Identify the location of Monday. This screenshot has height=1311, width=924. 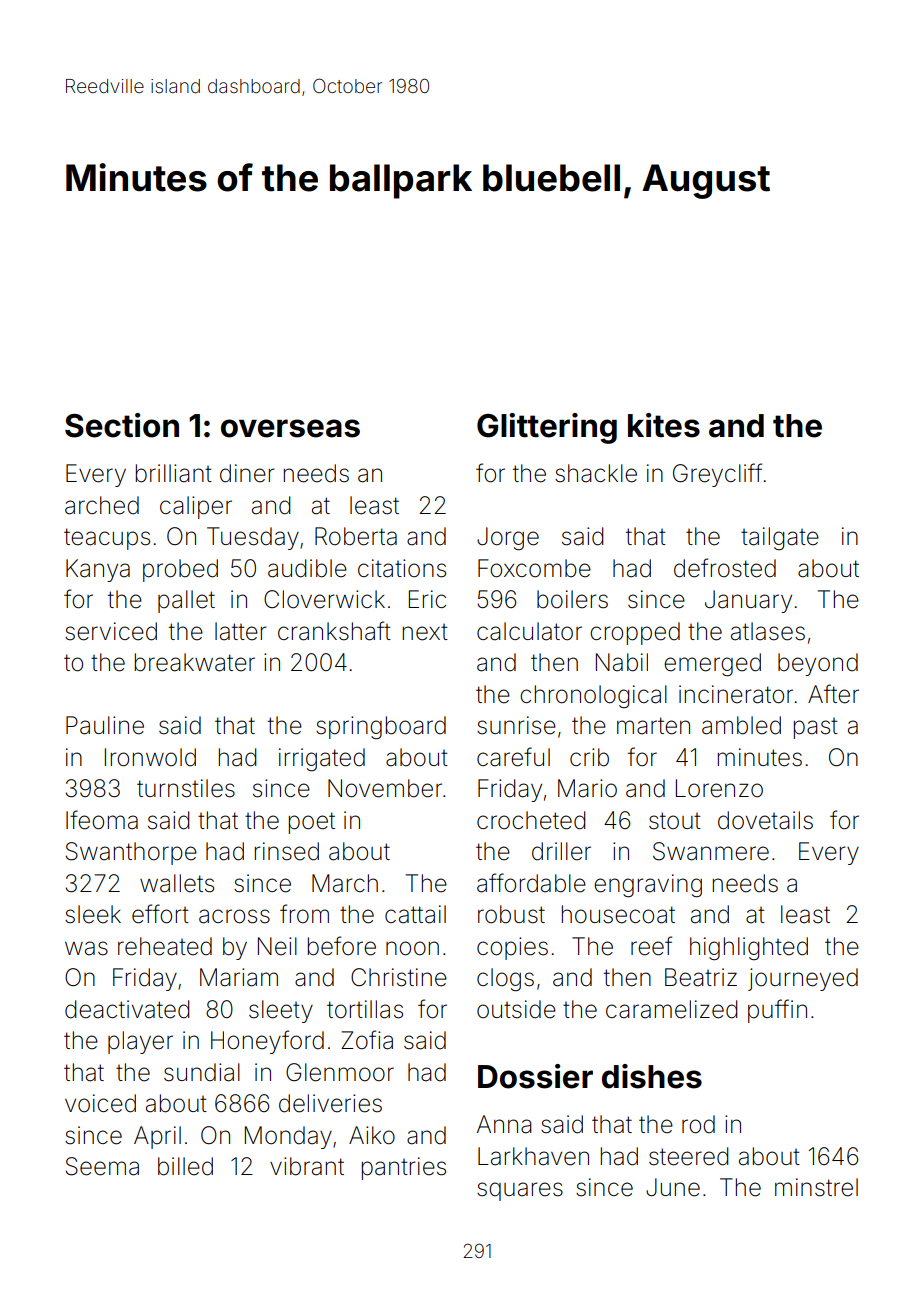
(288, 1137).
